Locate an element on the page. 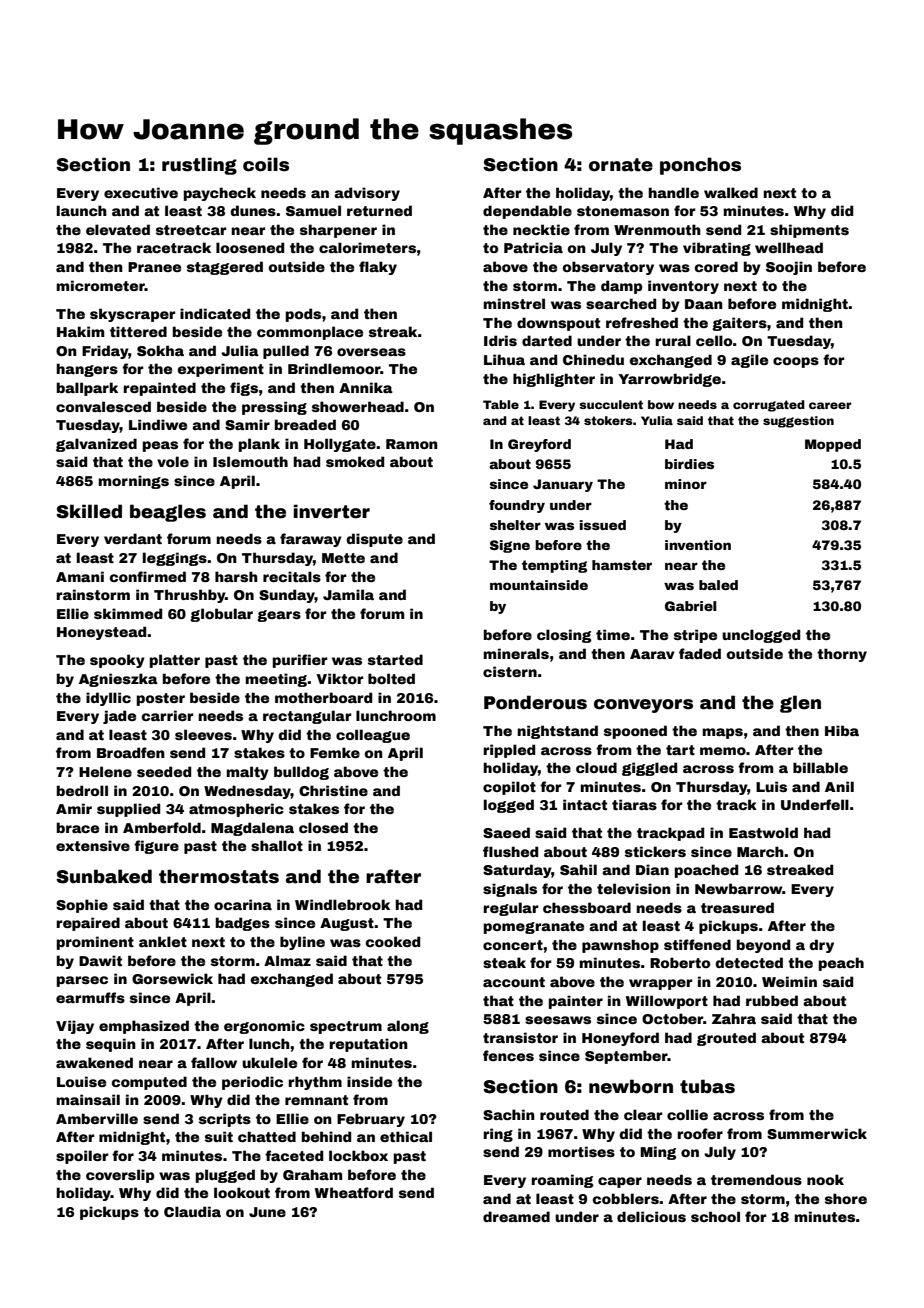  returned is located at coordinates (379, 210).
